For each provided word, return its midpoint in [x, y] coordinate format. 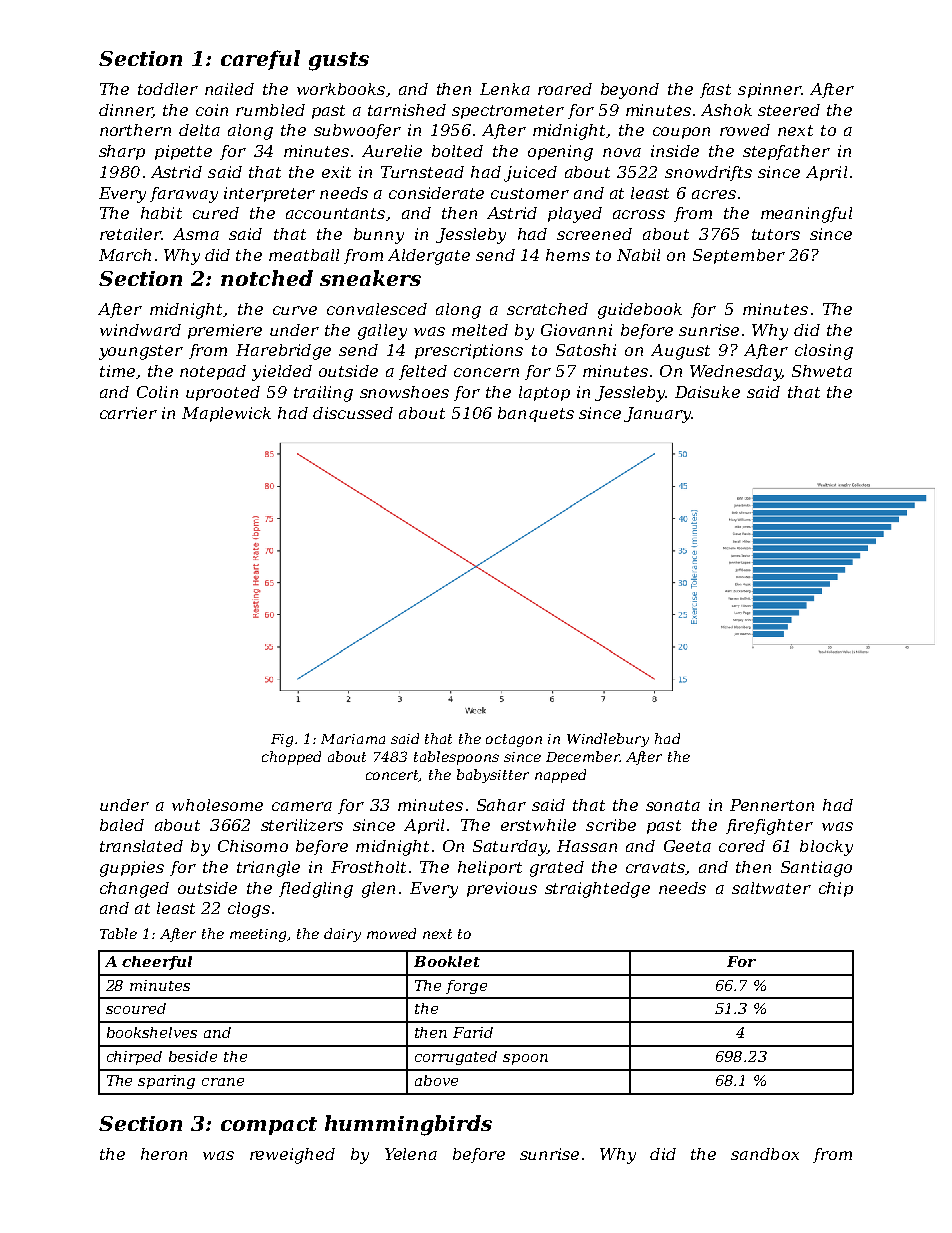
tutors [776, 234]
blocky [826, 848]
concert [393, 776]
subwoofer [357, 131]
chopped [291, 758]
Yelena [411, 1154]
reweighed [292, 1156]
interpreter [269, 194]
